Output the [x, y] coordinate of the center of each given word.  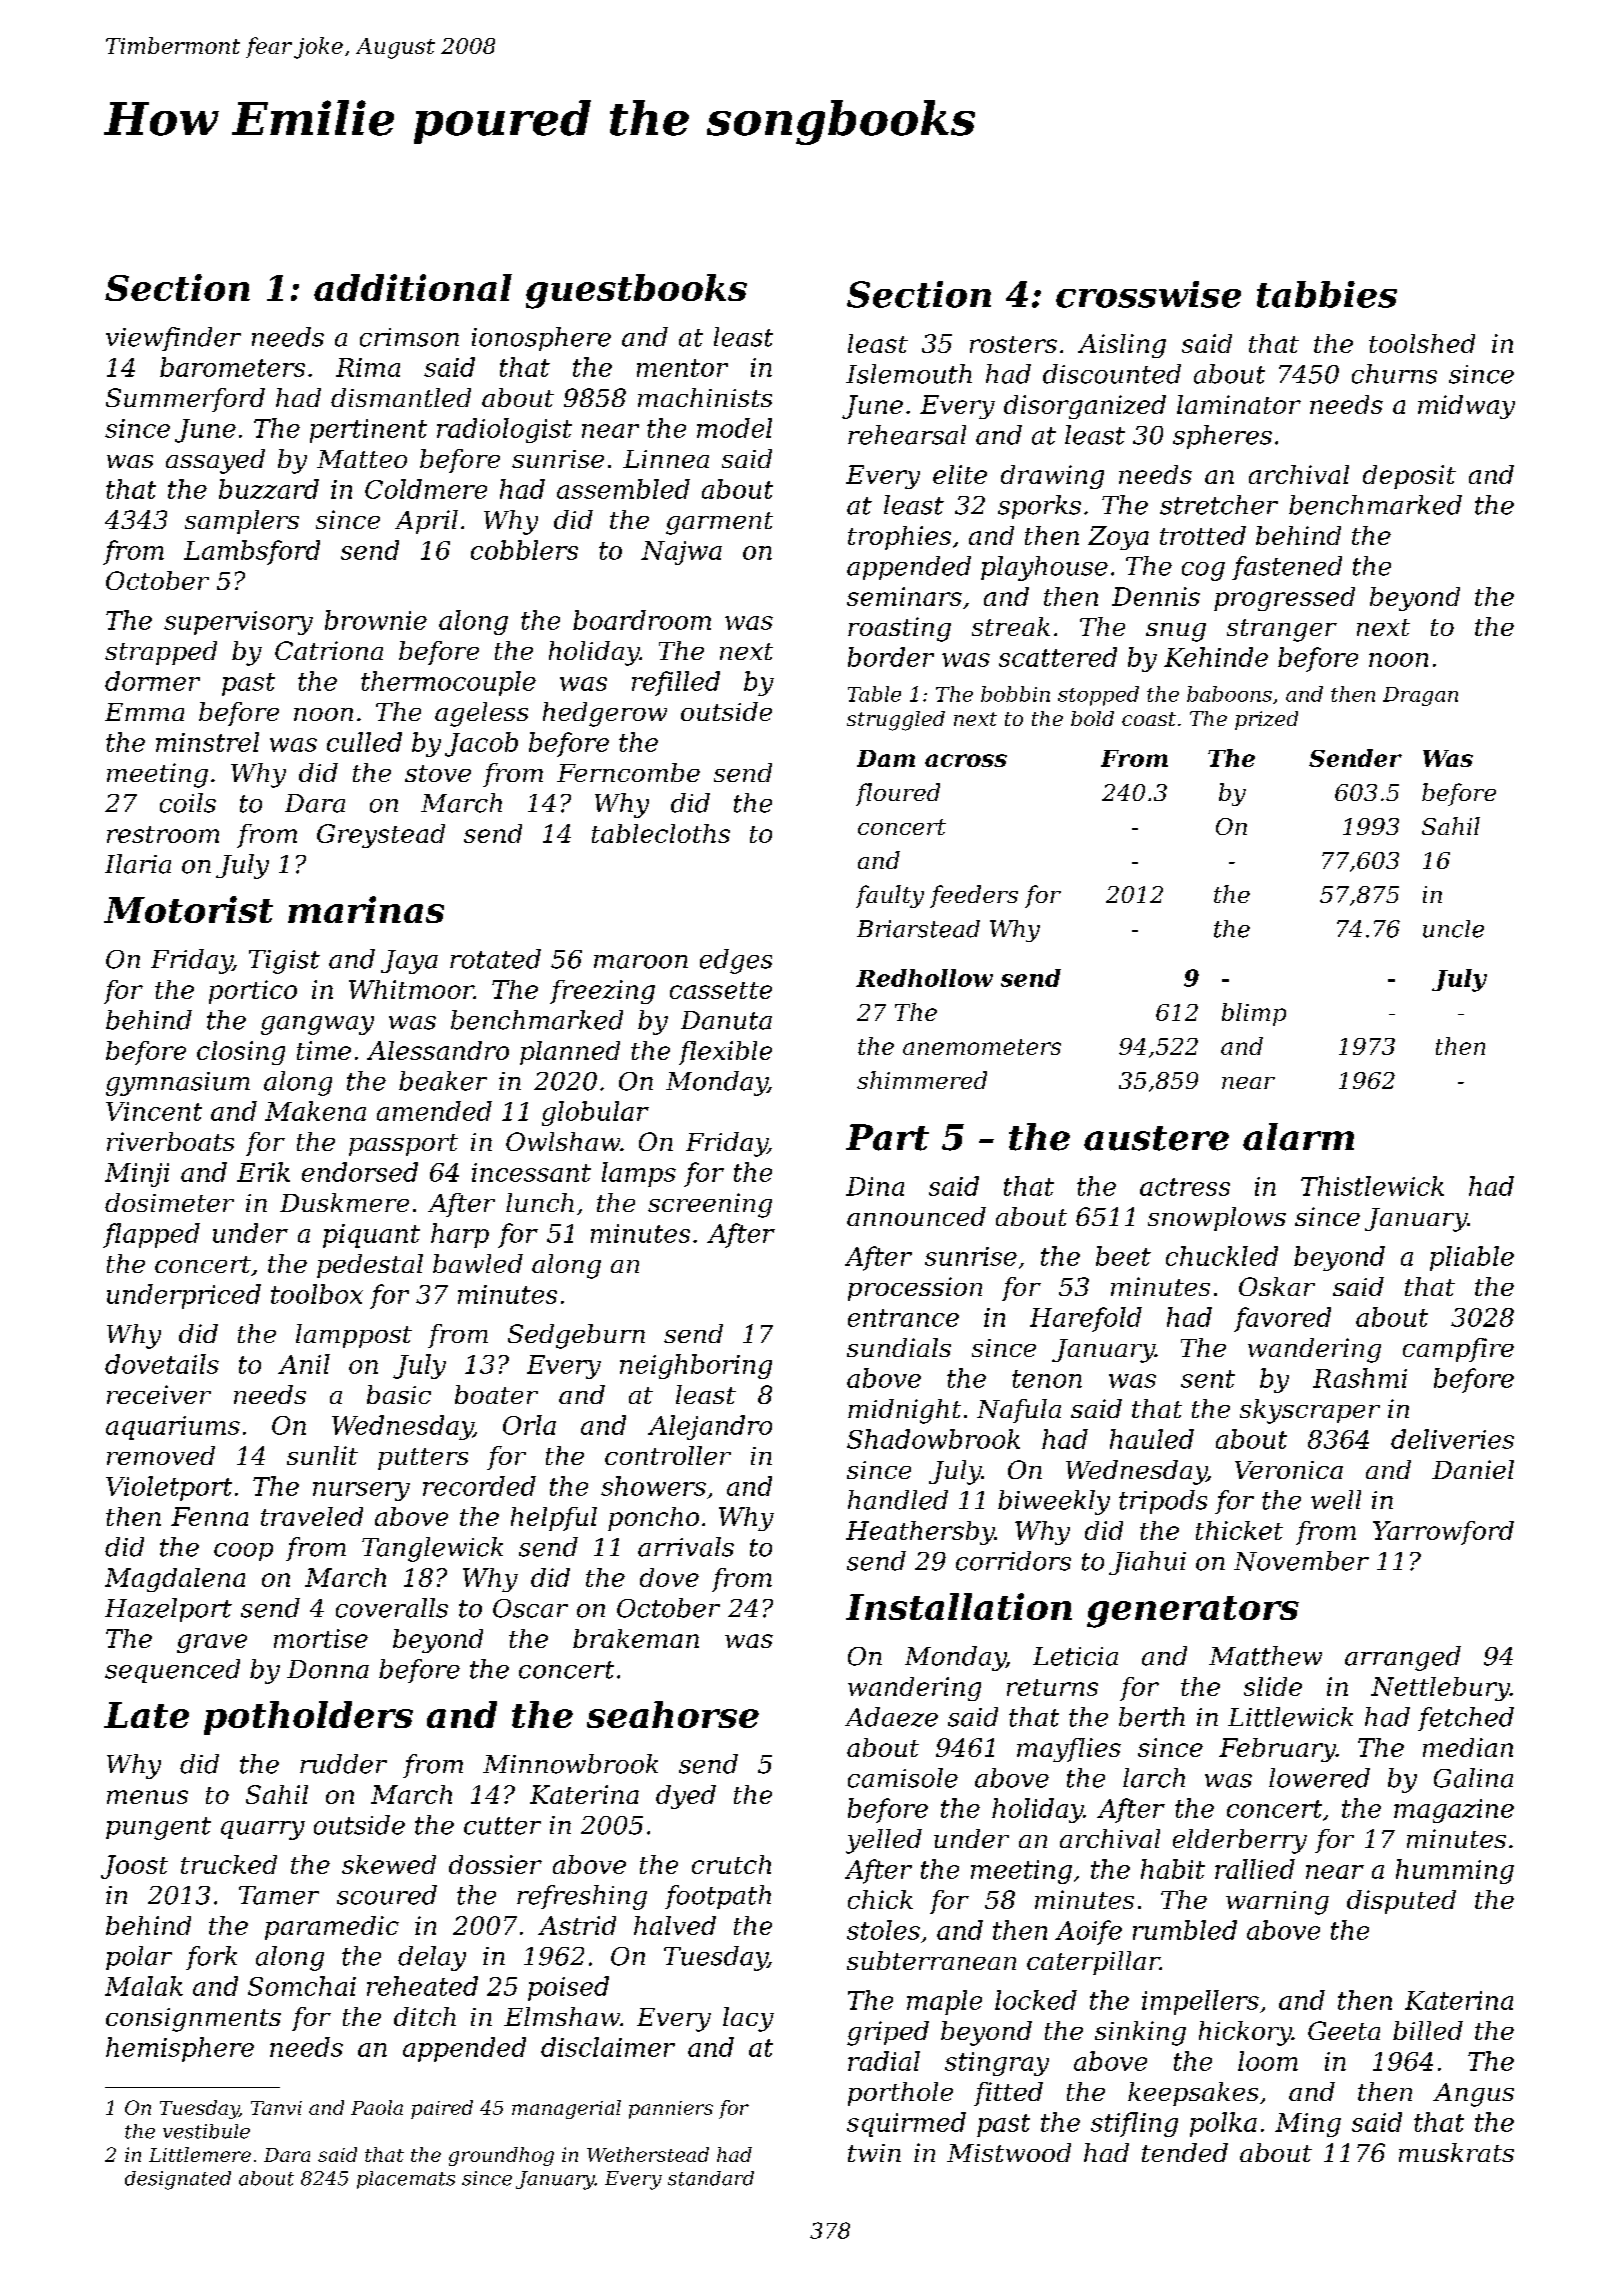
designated [178, 2180]
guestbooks [636, 291]
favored [1282, 1319]
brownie [376, 620]
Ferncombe [628, 772]
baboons [1229, 694]
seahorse [673, 1714]
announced [916, 1216]
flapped [151, 1235]
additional [413, 287]
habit [1173, 1869]
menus [147, 1797]
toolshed [1422, 343]
